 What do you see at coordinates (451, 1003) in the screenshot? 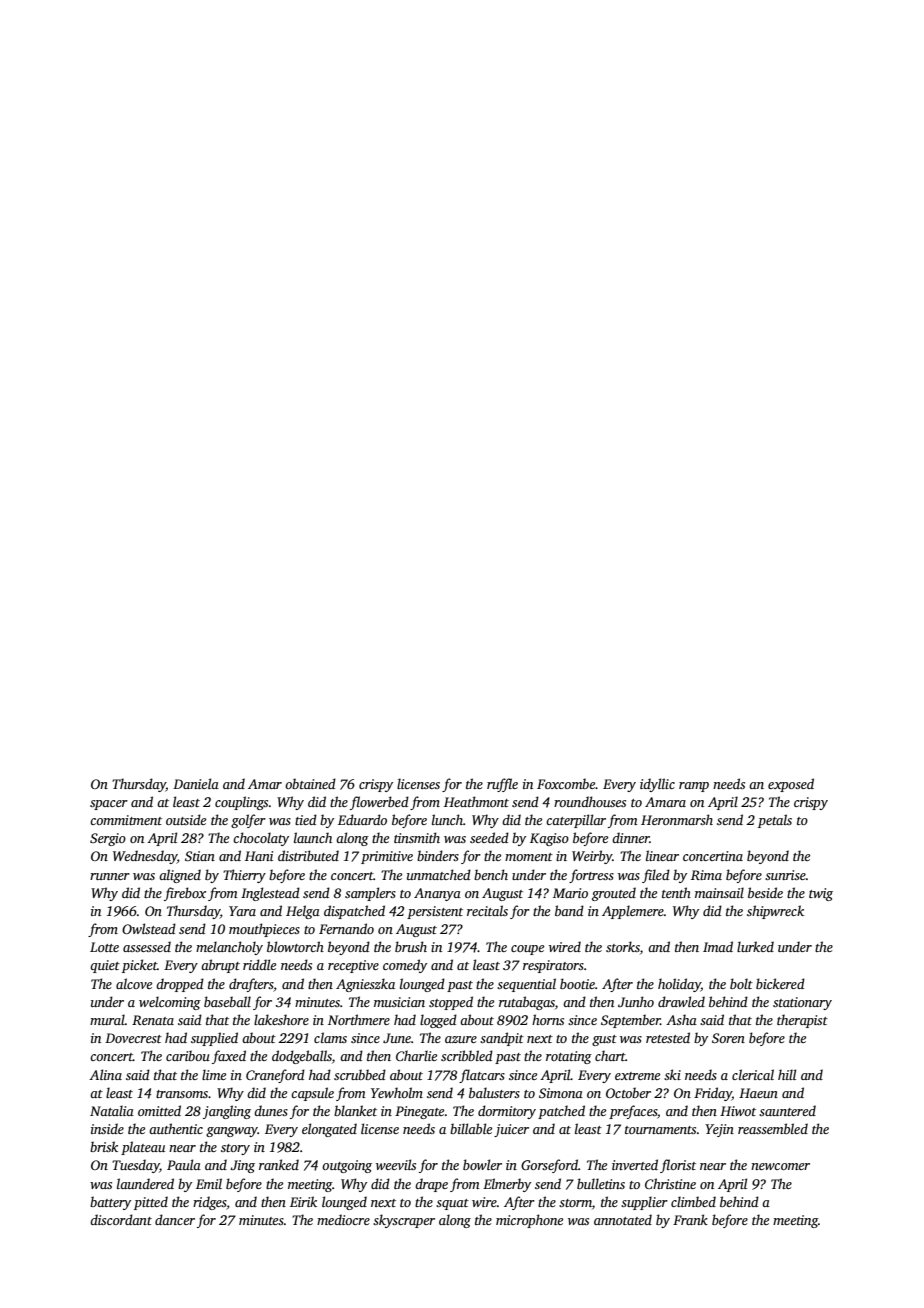
I see `stopped` at bounding box center [451, 1003].
